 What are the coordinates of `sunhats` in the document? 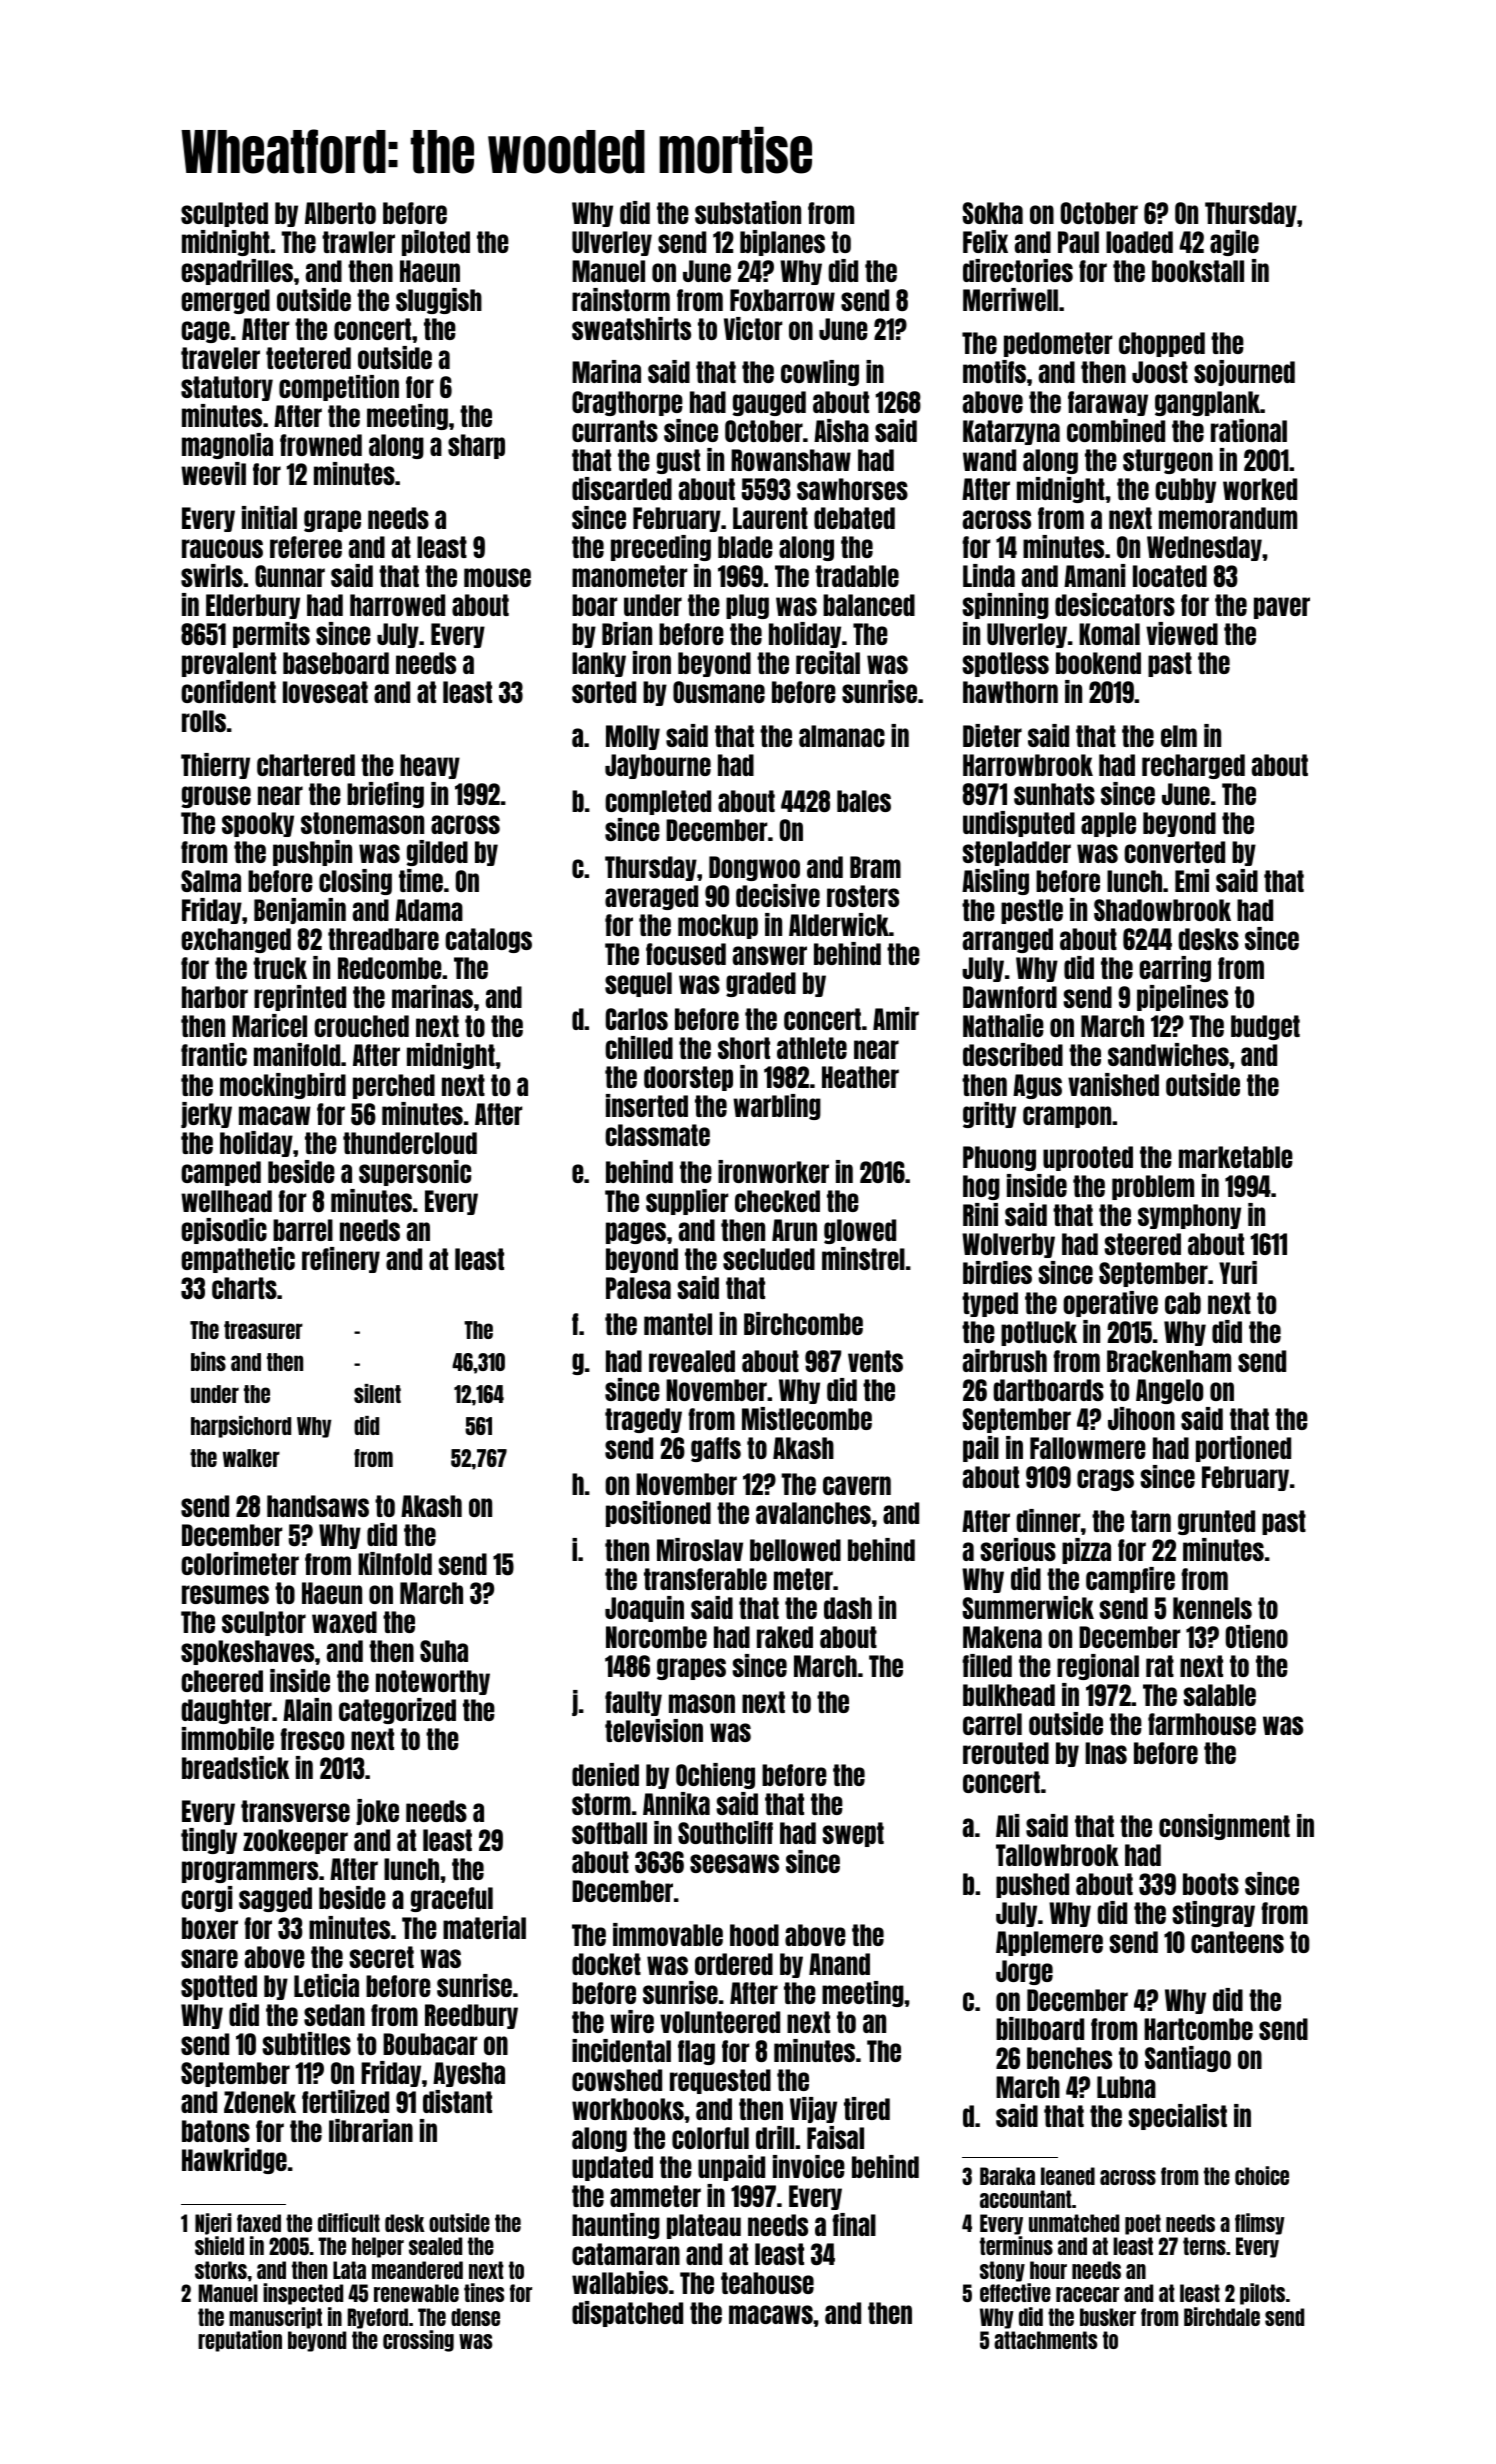 It's located at (1054, 794).
